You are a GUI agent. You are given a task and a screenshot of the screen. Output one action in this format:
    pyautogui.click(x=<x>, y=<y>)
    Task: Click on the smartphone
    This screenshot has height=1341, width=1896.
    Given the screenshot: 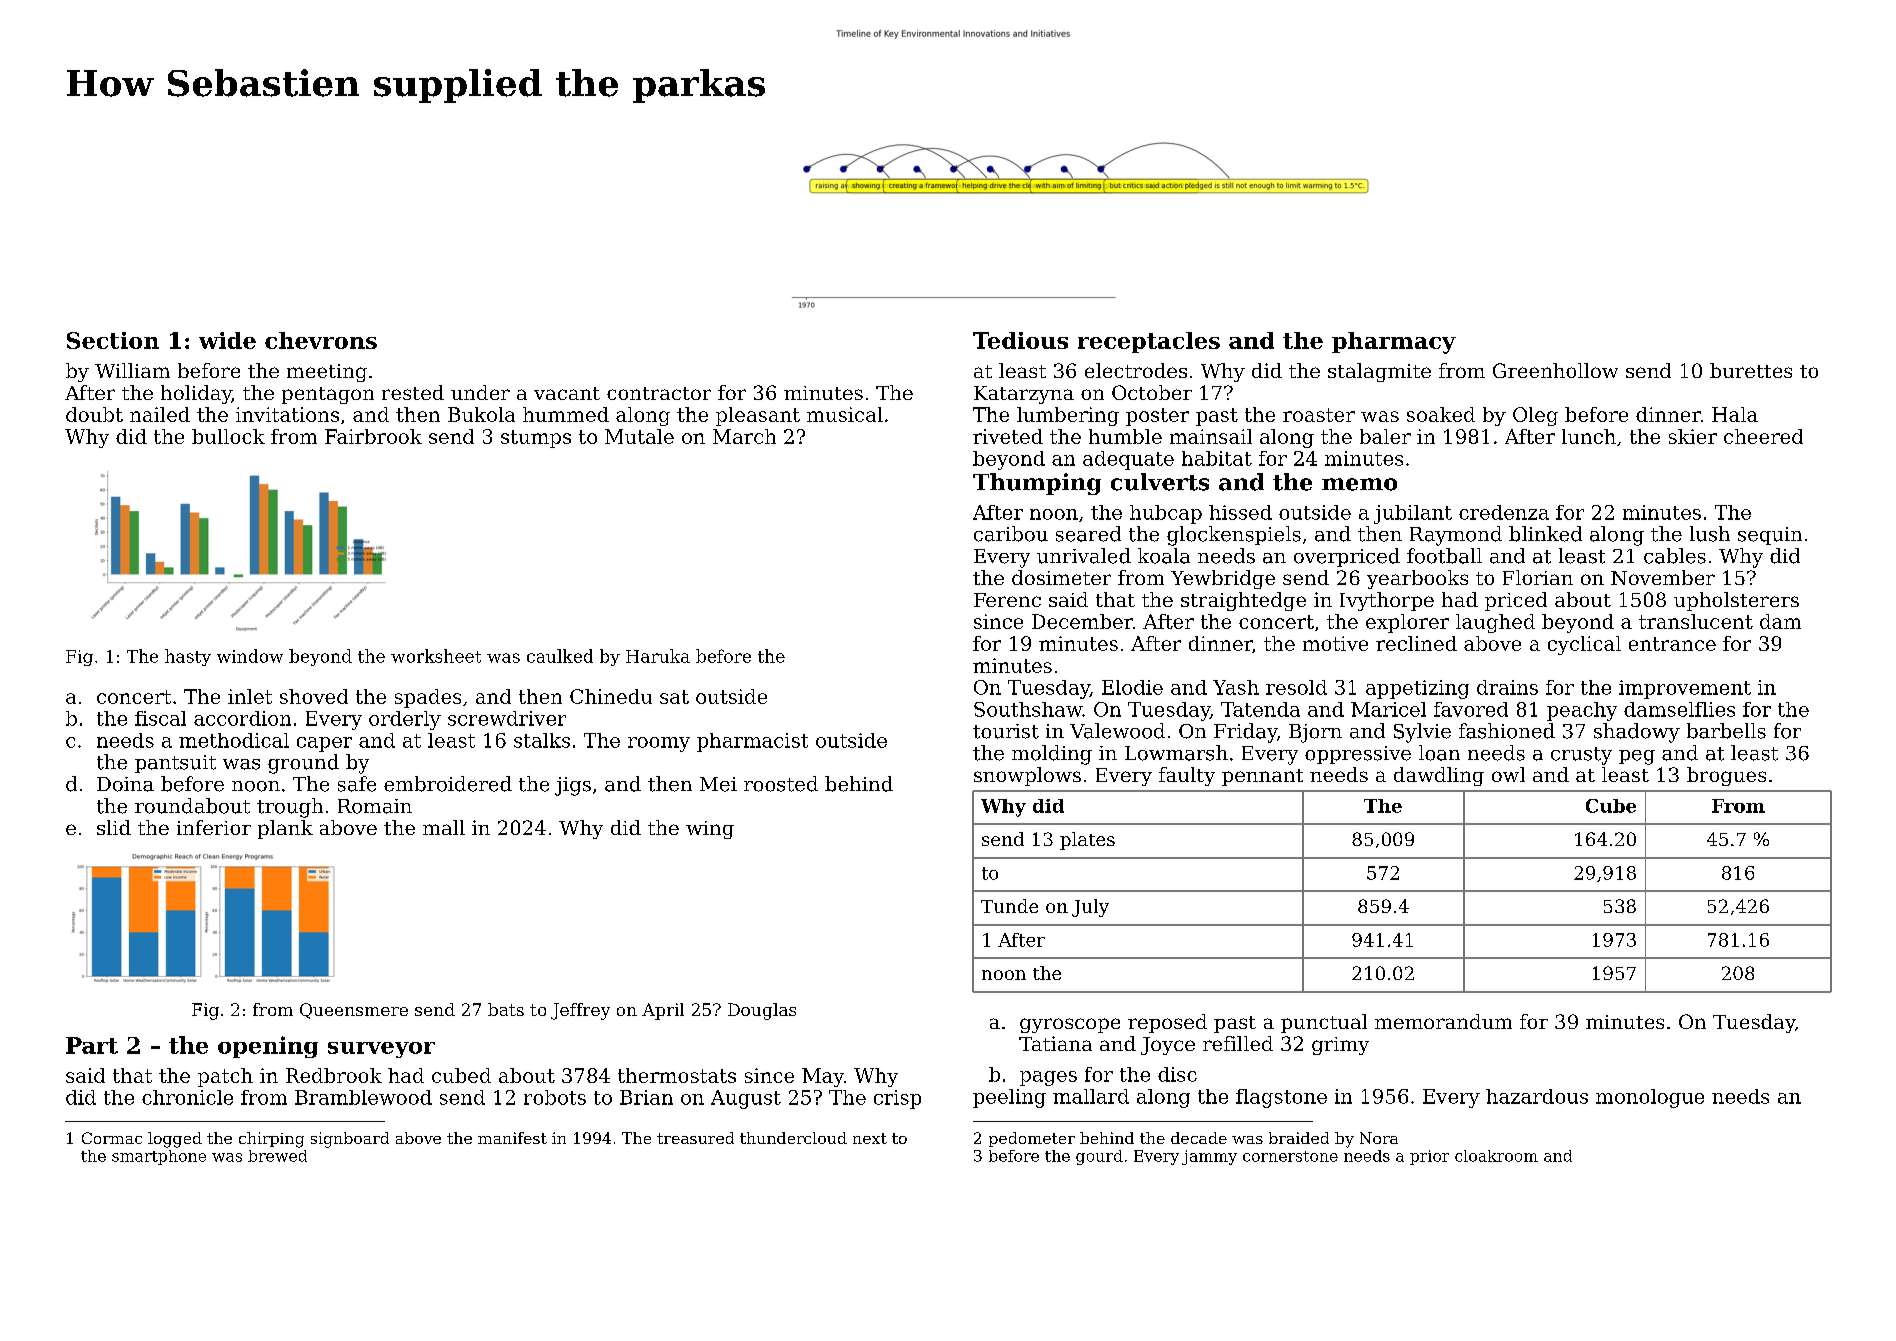 What is the action you would take?
    pyautogui.click(x=159, y=1157)
